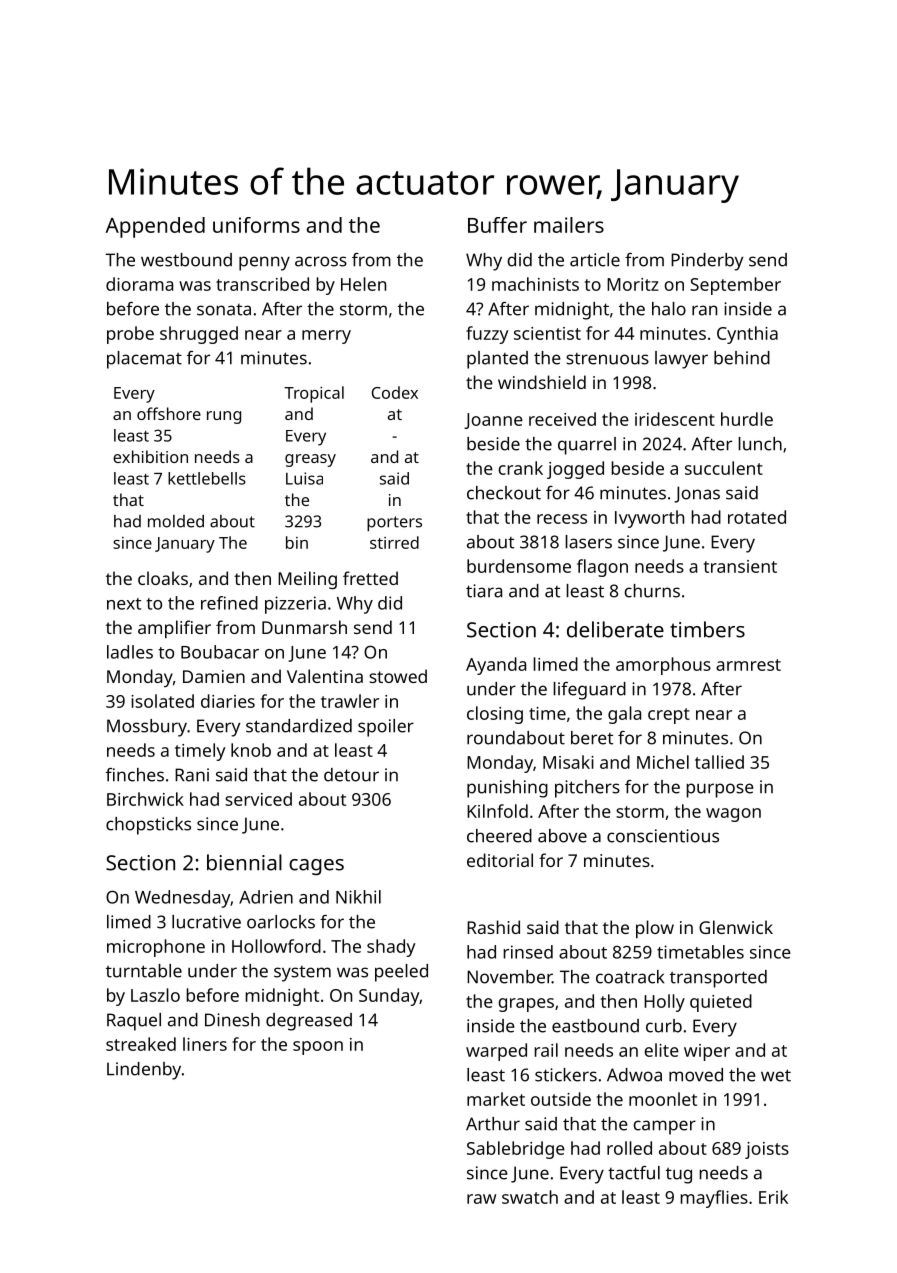 The height and width of the screenshot is (1273, 897). Describe the element at coordinates (757, 517) in the screenshot. I see `rotated` at that location.
